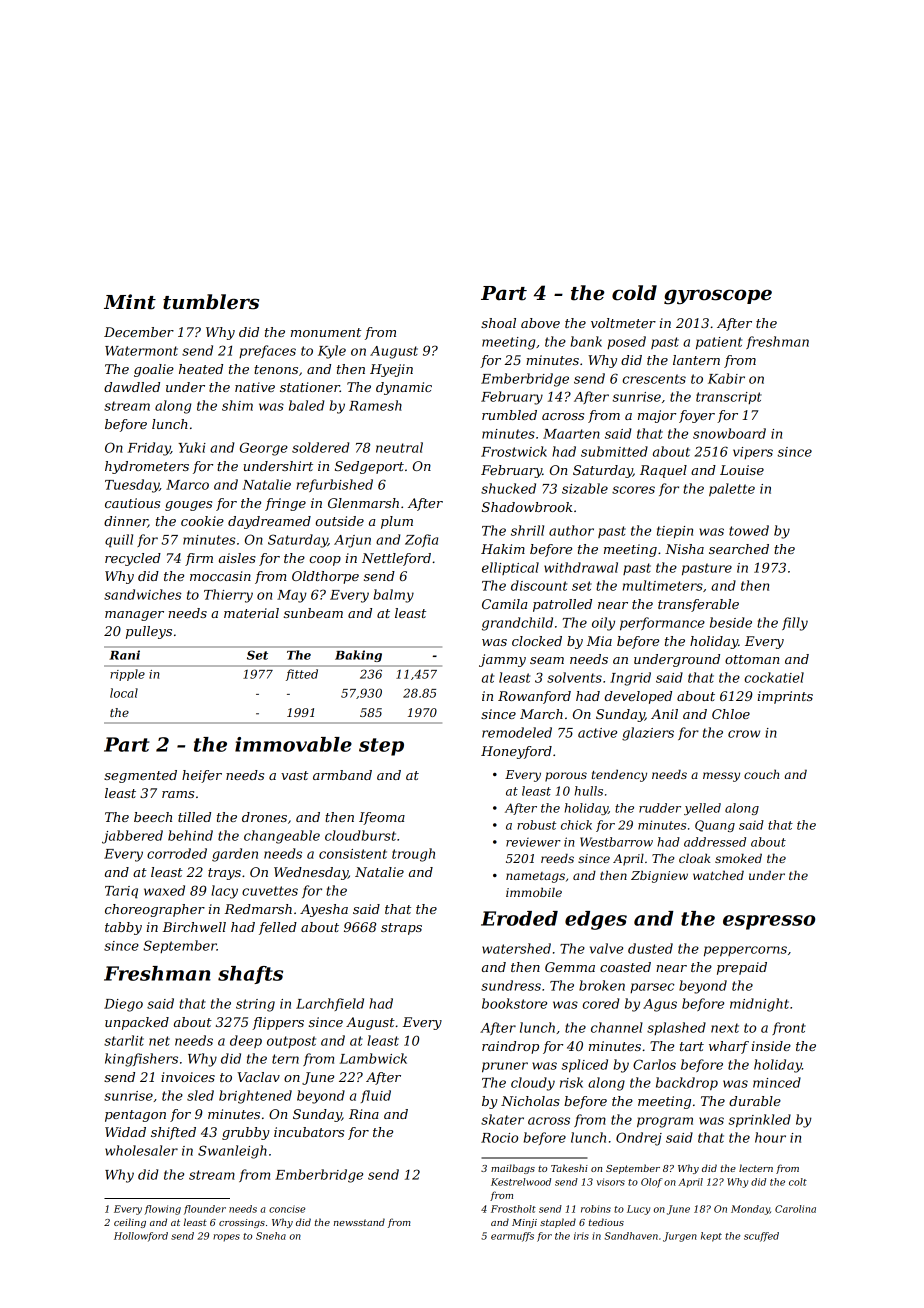 Image resolution: width=924 pixels, height=1308 pixels. I want to click on Olof, so click(652, 1183).
